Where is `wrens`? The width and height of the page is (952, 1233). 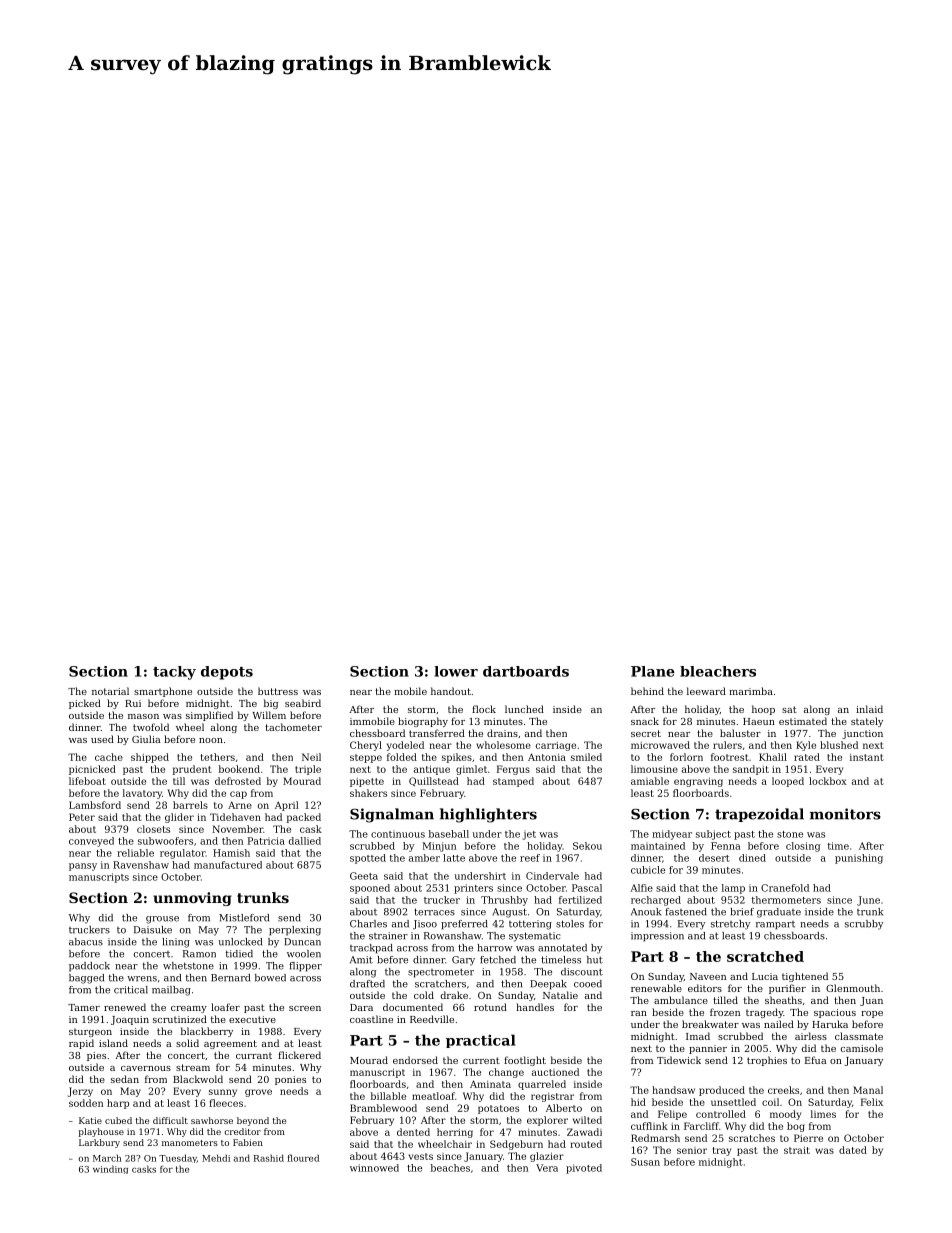
wrens is located at coordinates (142, 979).
